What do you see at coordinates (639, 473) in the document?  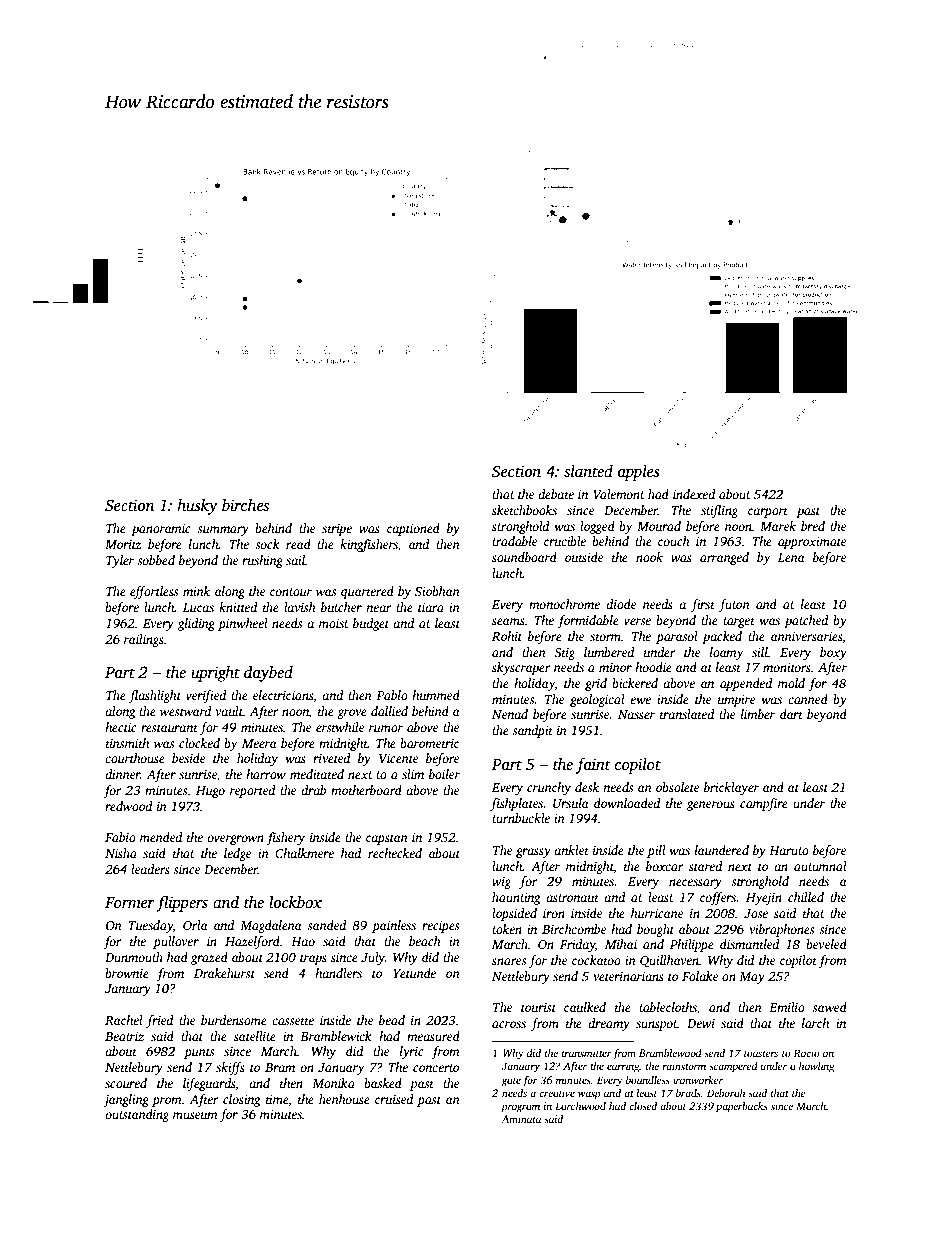 I see `apples` at bounding box center [639, 473].
